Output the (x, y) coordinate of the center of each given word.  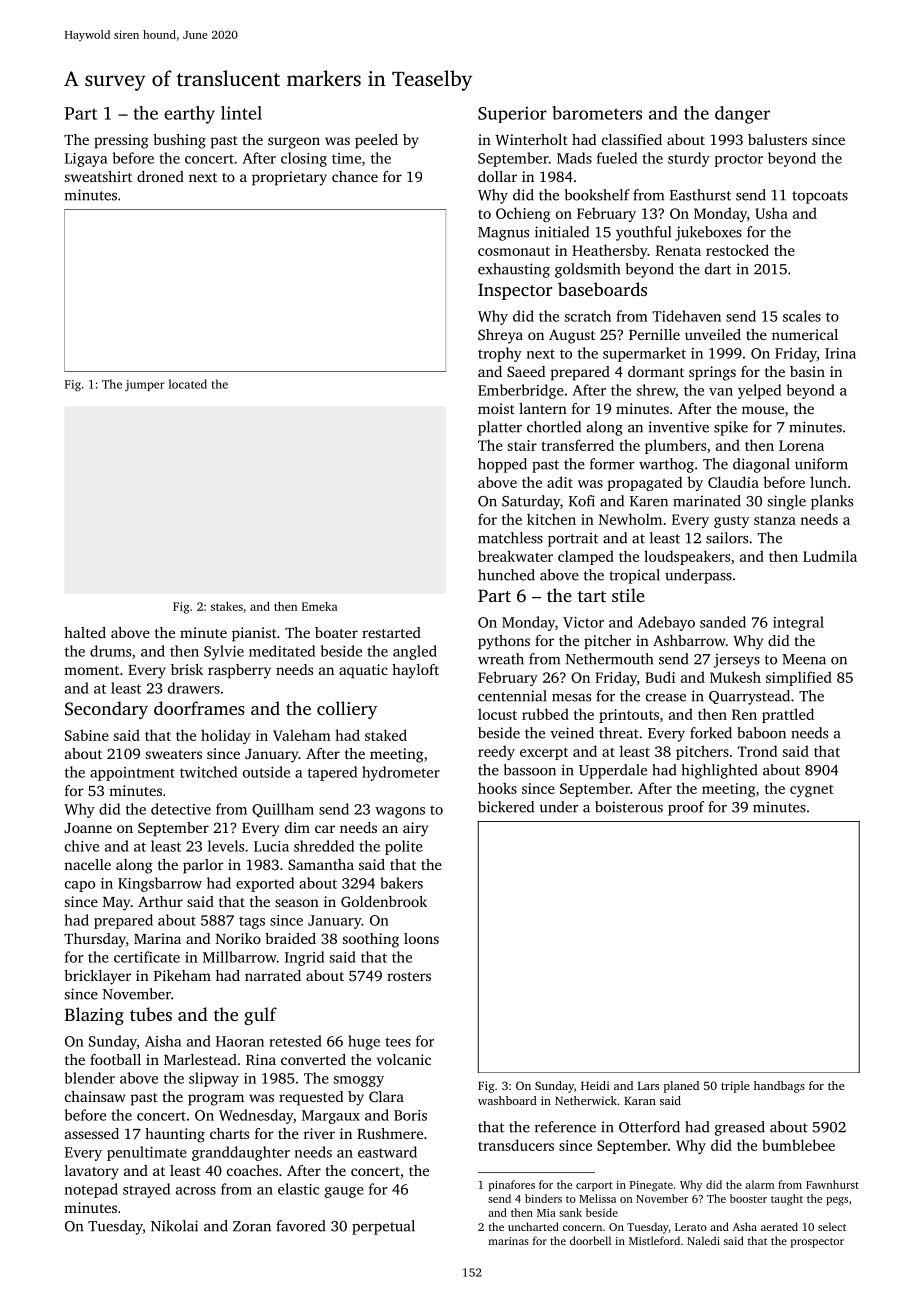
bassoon (530, 770)
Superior (512, 114)
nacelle (87, 864)
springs (712, 373)
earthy (189, 115)
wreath (501, 659)
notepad (91, 1190)
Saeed (526, 371)
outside (266, 772)
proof (686, 808)
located (188, 384)
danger (742, 115)
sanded (723, 622)
